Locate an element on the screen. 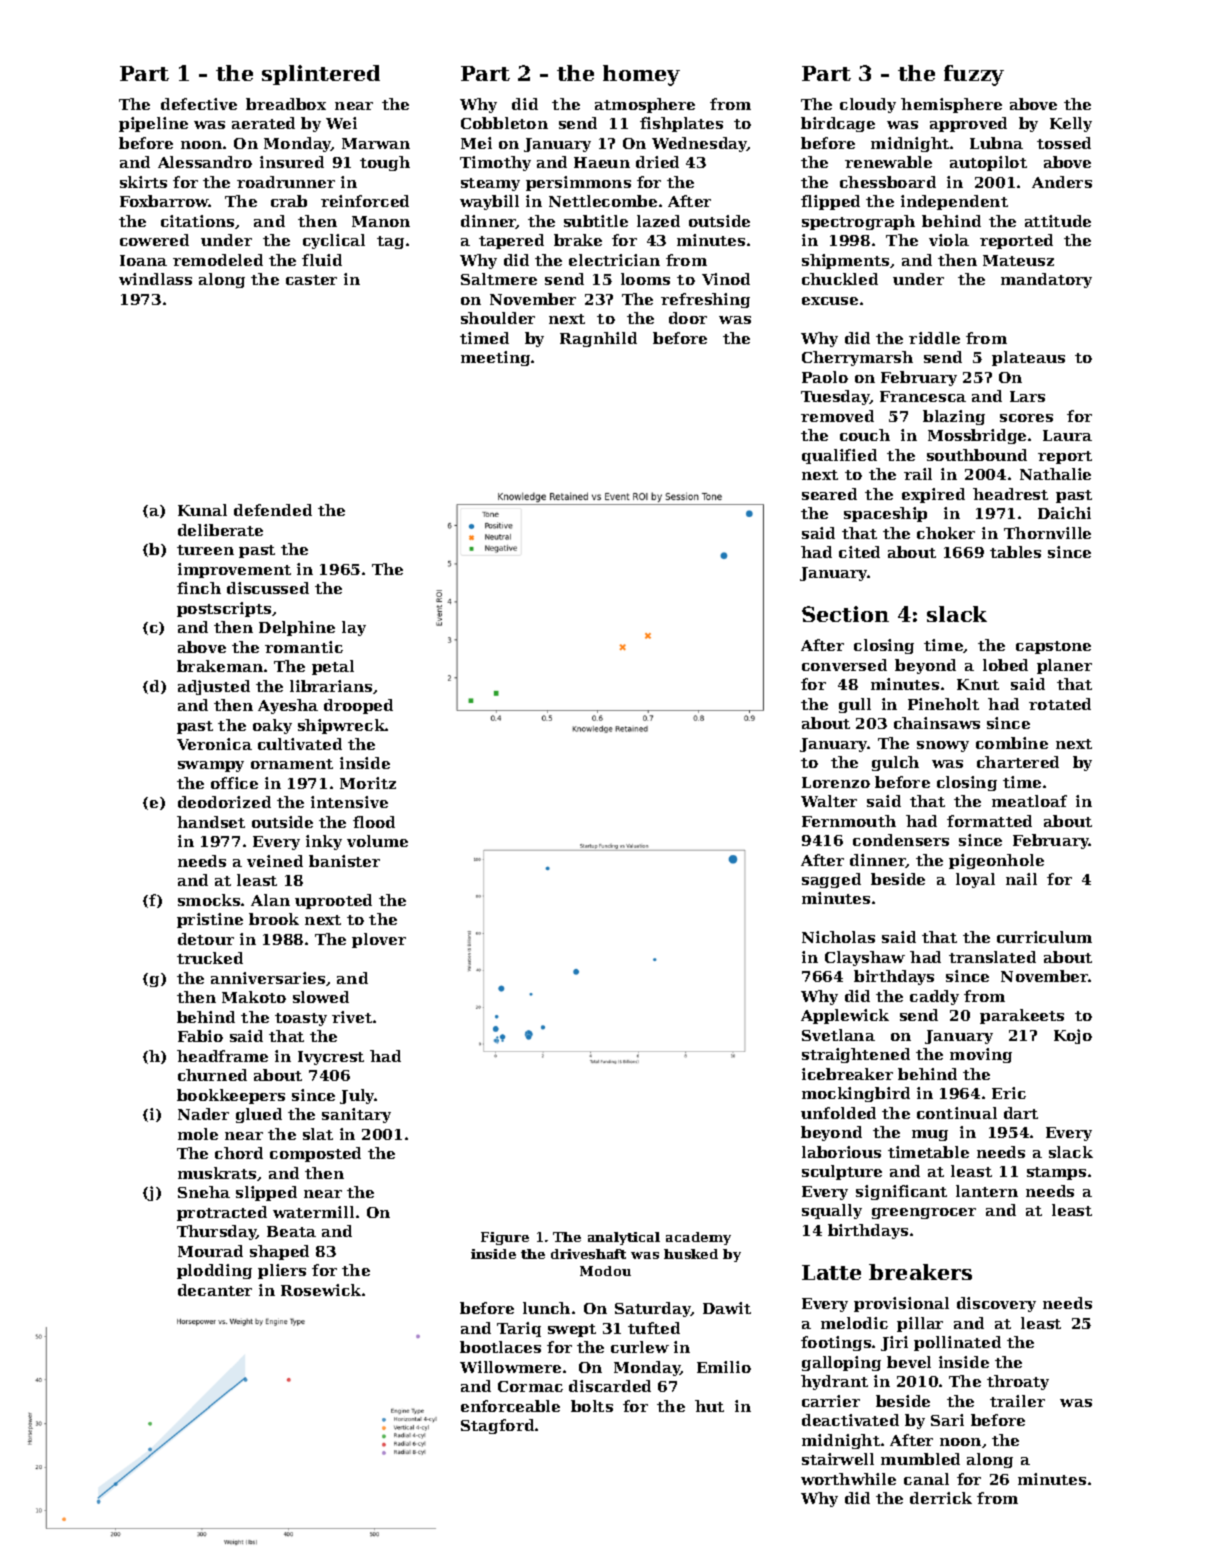 This screenshot has height=1568, width=1212. plover is located at coordinates (379, 940).
